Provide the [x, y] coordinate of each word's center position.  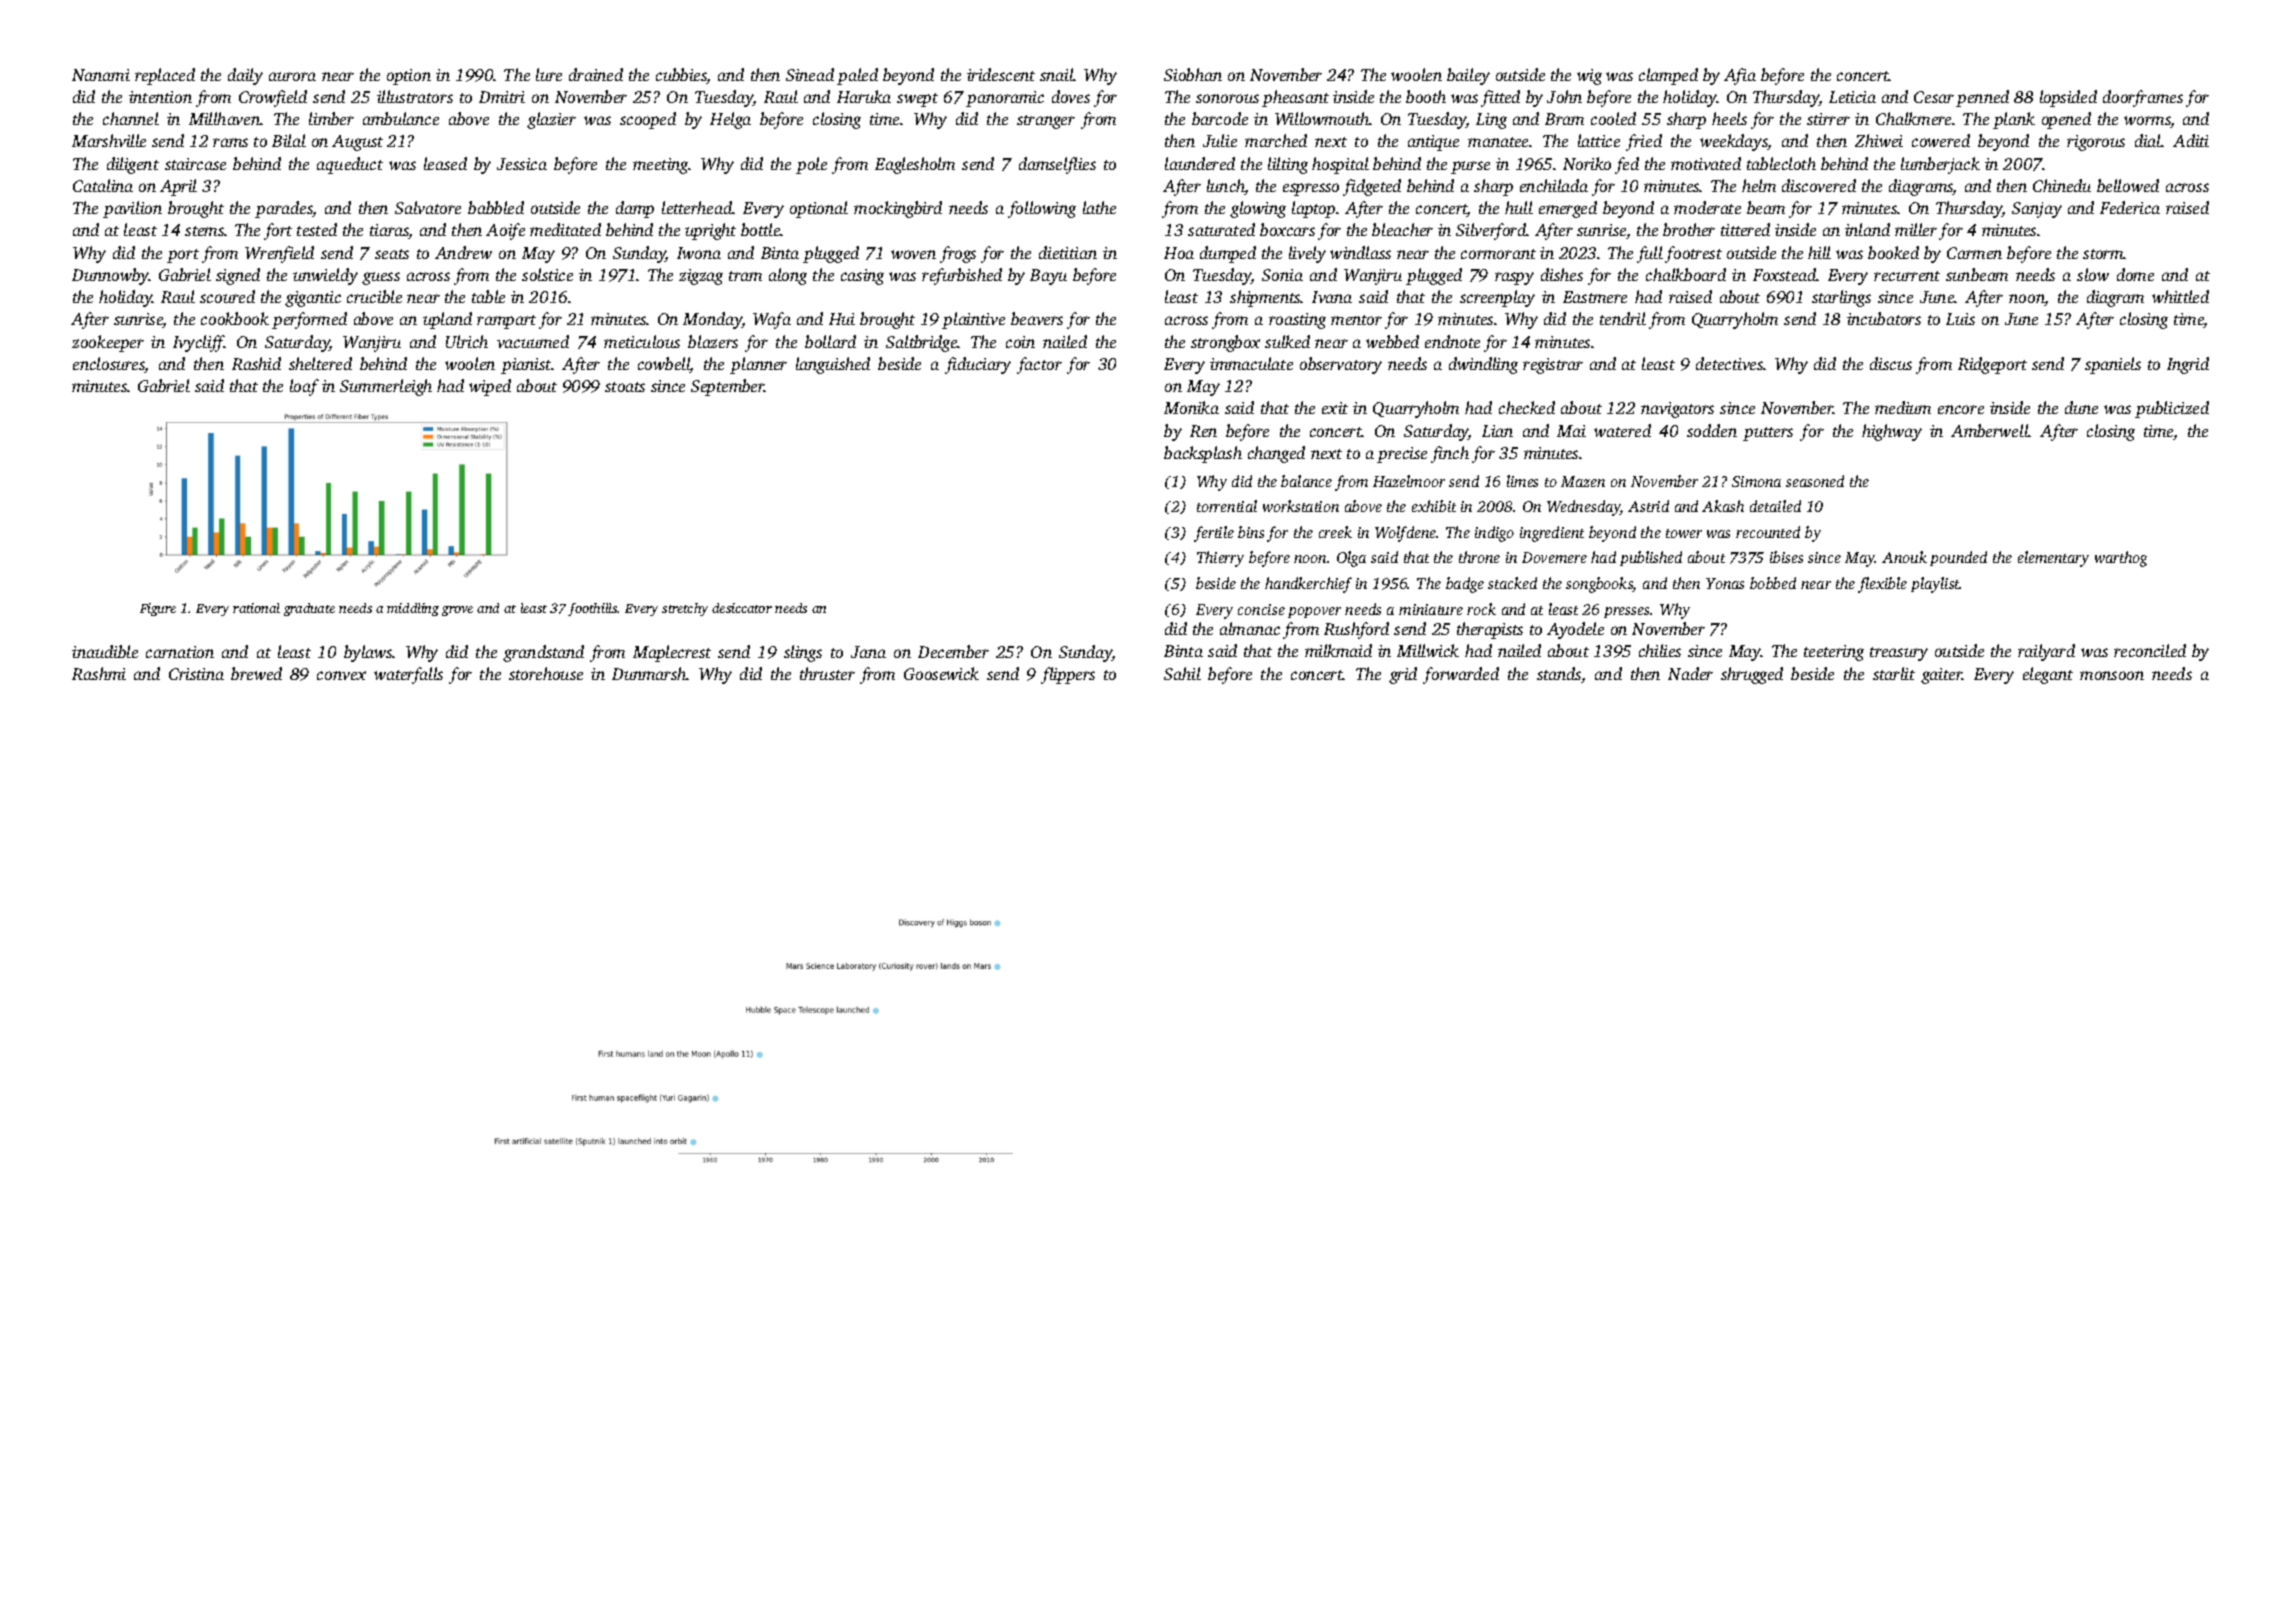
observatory [1341, 365]
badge [1465, 585]
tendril [1623, 318]
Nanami [101, 75]
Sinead [810, 74]
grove [457, 611]
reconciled [2150, 650]
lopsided [2068, 98]
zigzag [701, 277]
